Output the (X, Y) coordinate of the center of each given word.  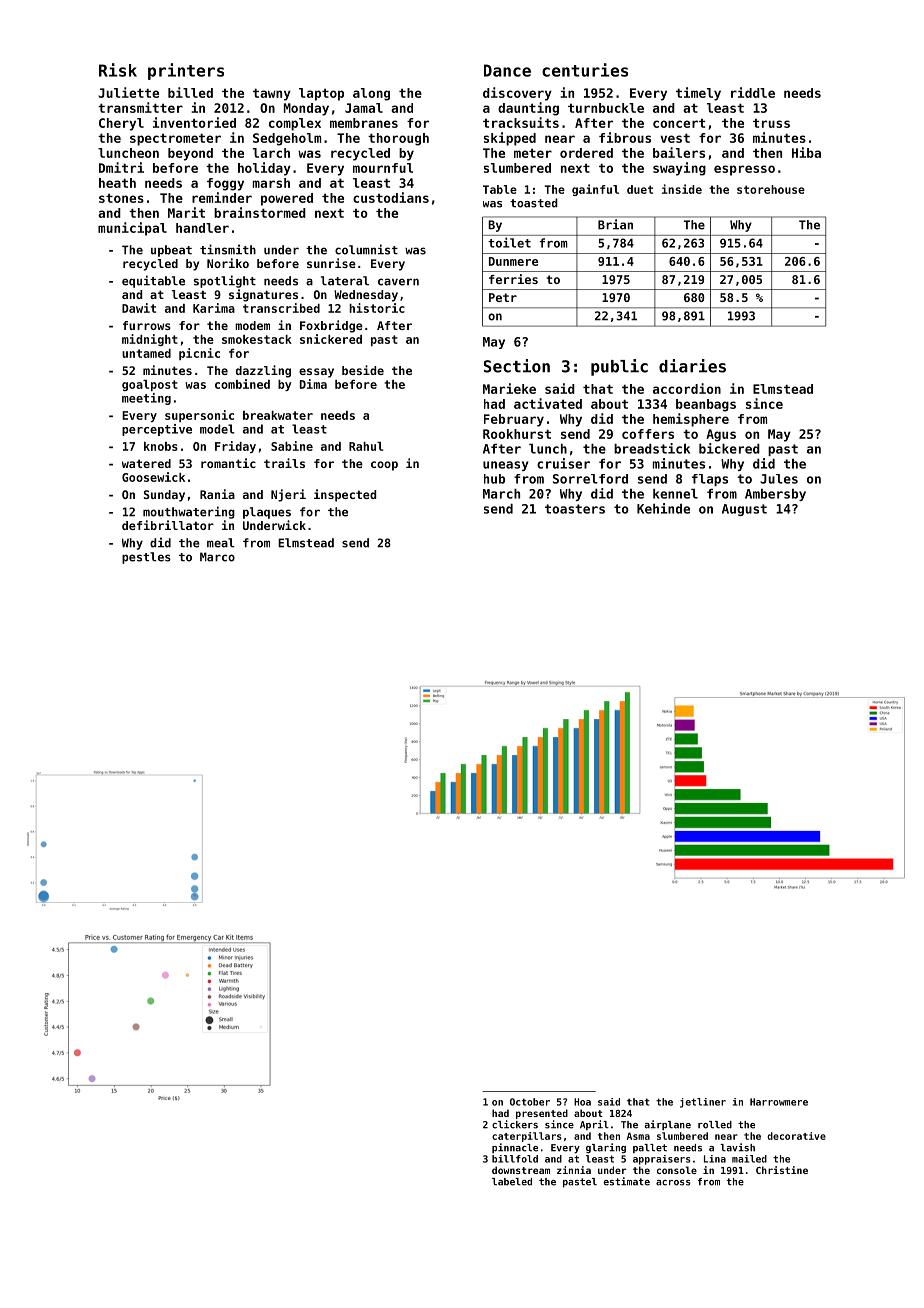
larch (271, 153)
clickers (515, 1124)
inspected (345, 495)
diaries (692, 366)
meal (221, 543)
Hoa (582, 1102)
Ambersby (775, 495)
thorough (398, 139)
